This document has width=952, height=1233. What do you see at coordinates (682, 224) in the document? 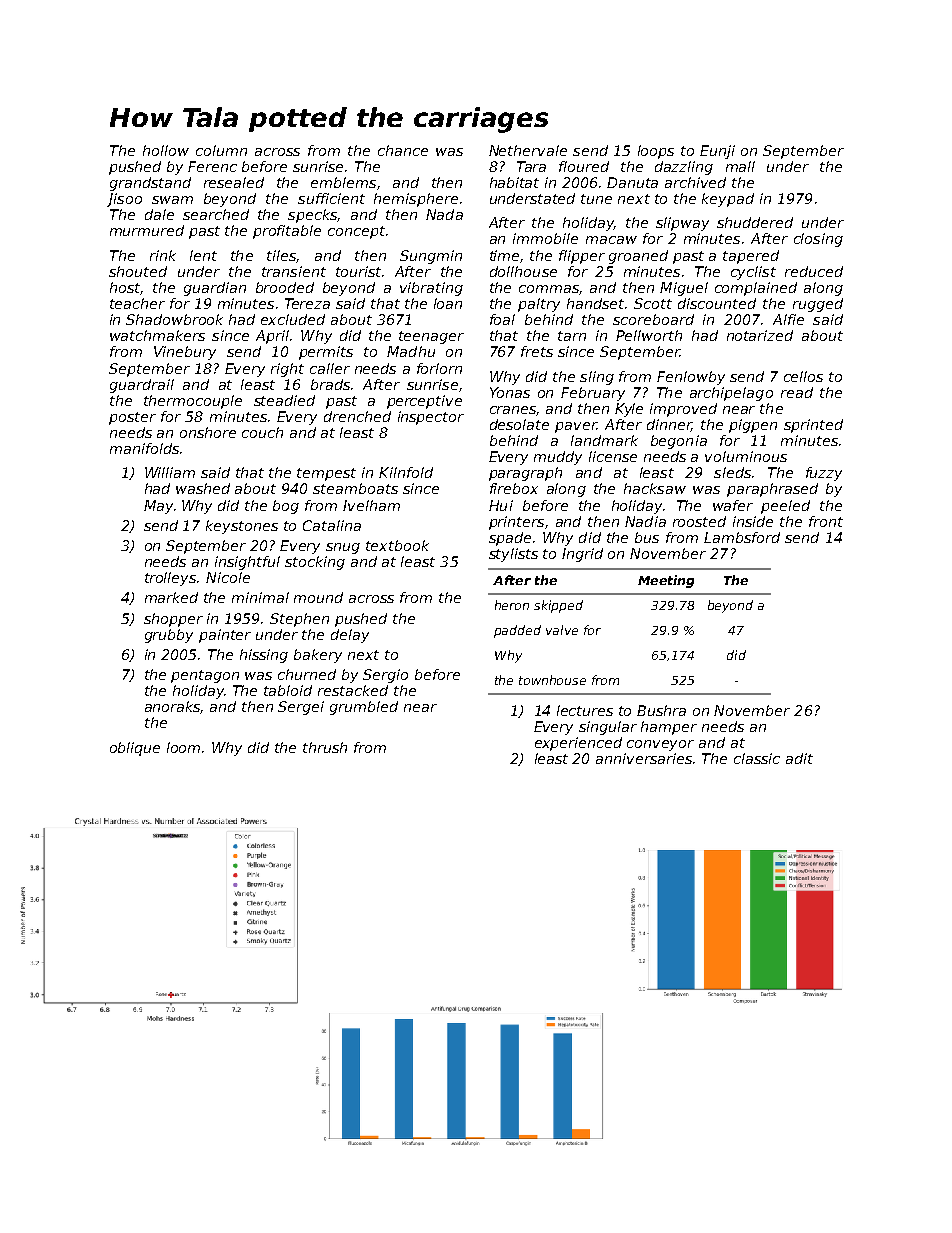
I see `slipway` at bounding box center [682, 224].
